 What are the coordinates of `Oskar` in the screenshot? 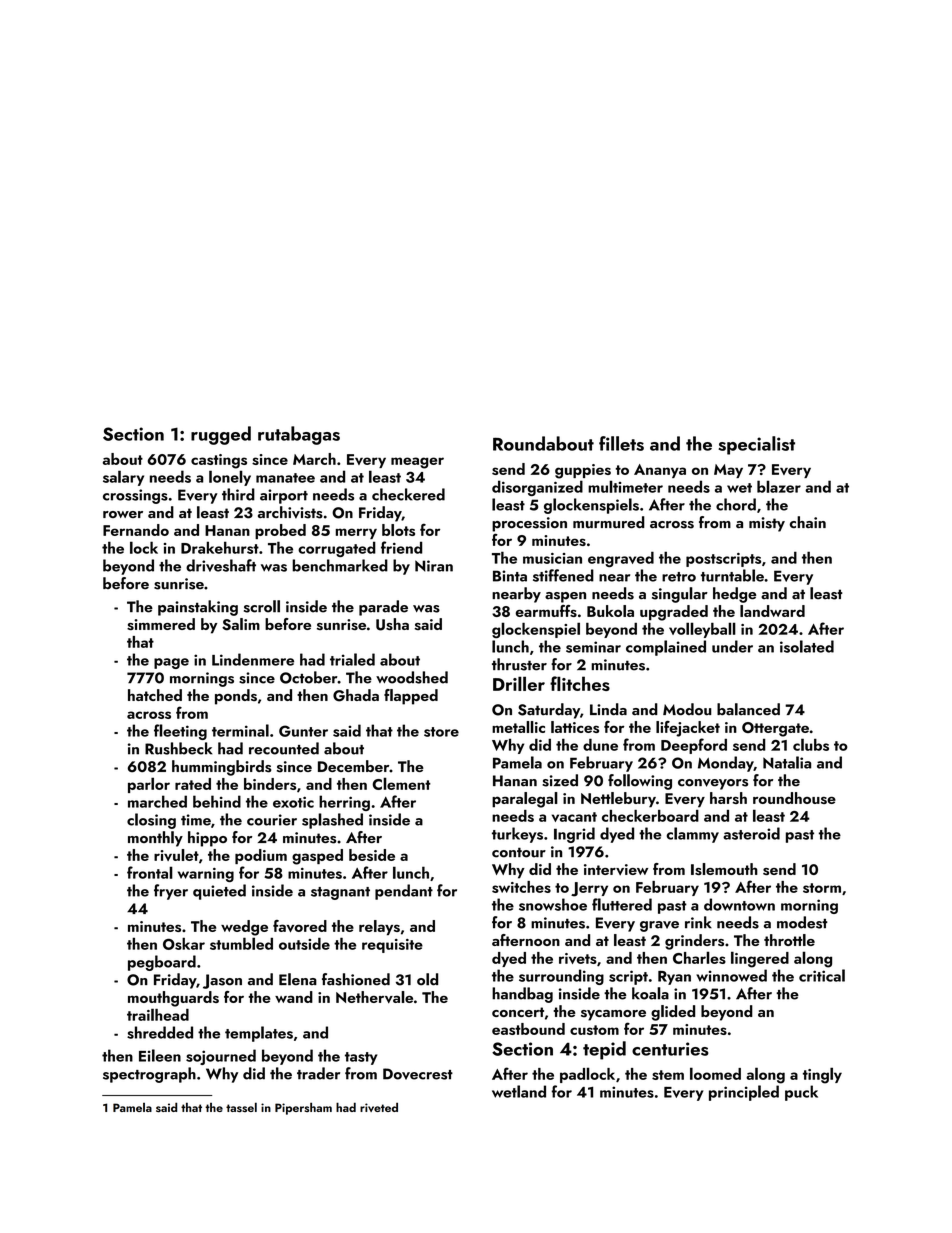 It's located at (184, 943).
